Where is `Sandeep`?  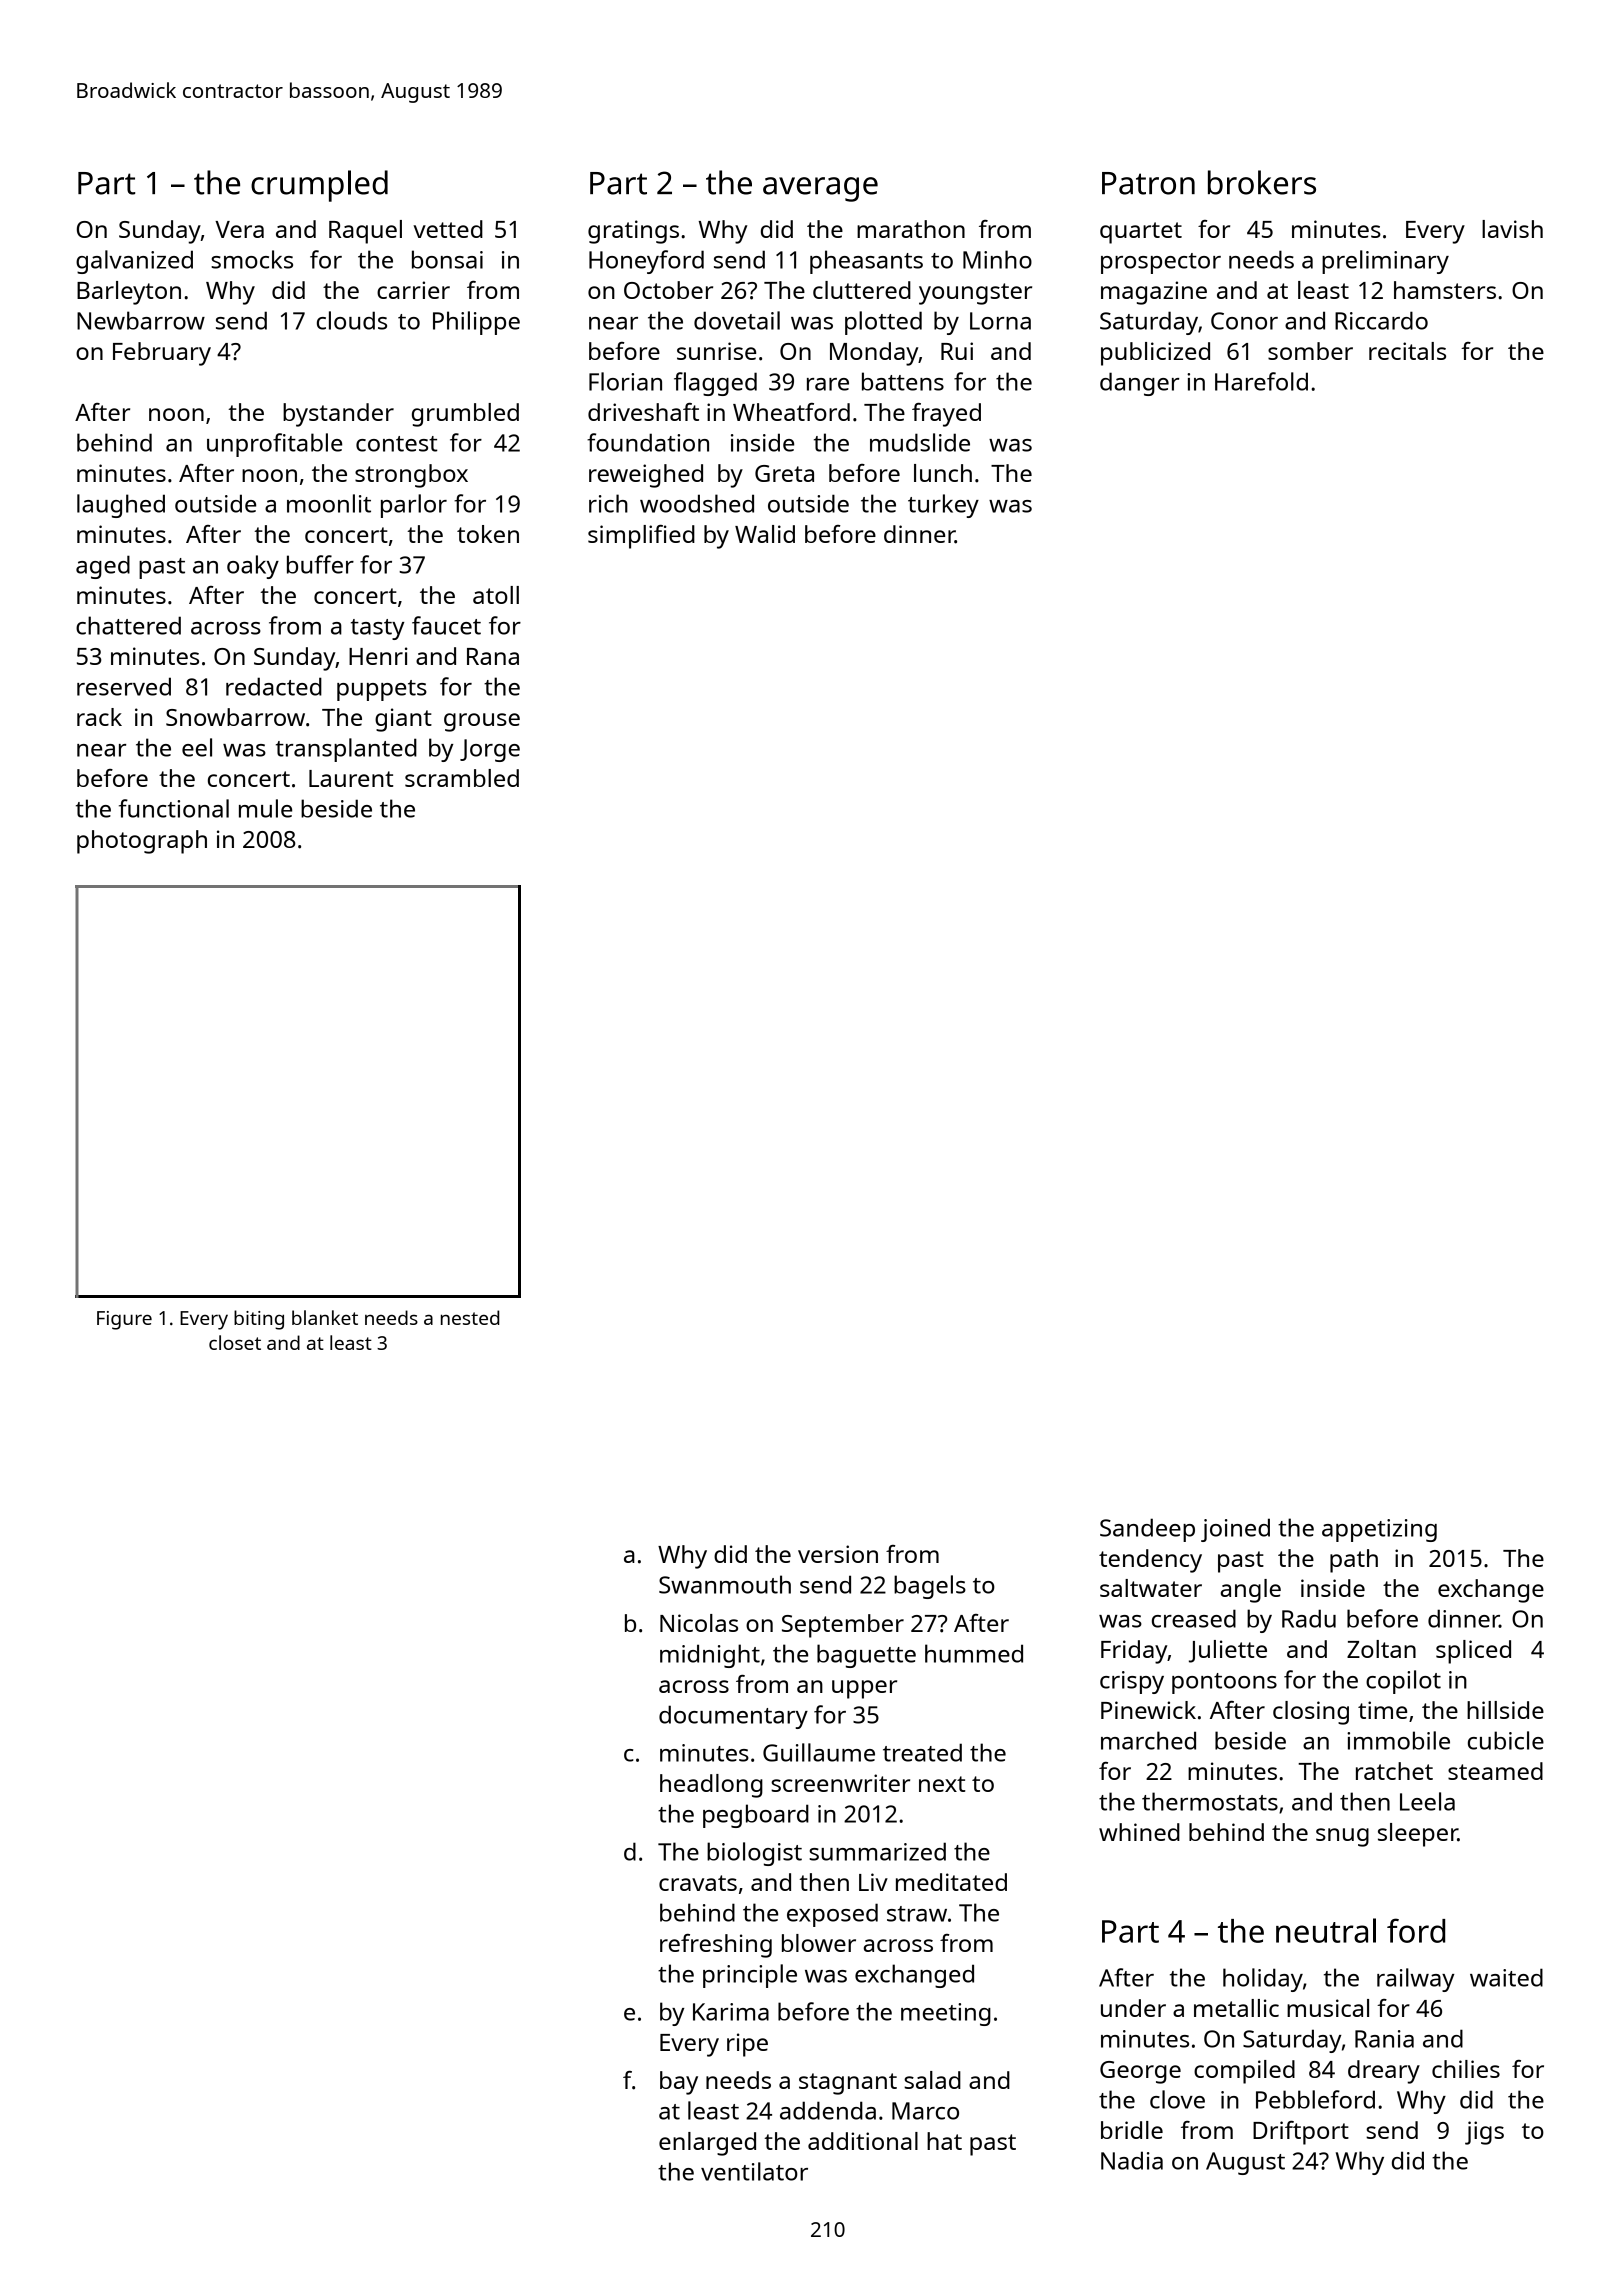 Sandeep is located at coordinates (1147, 1530).
